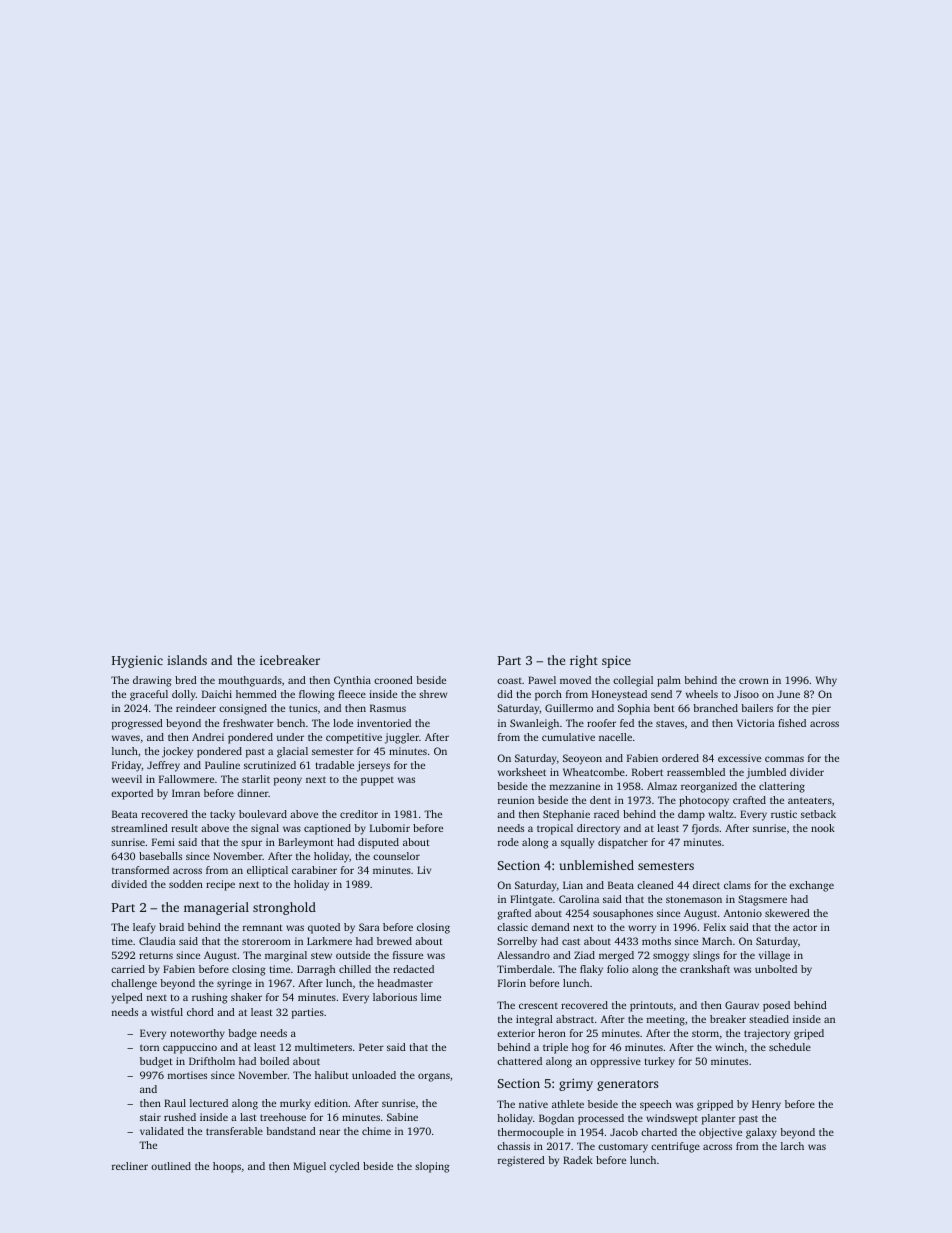  Describe the element at coordinates (432, 1167) in the screenshot. I see `sloping` at that location.
